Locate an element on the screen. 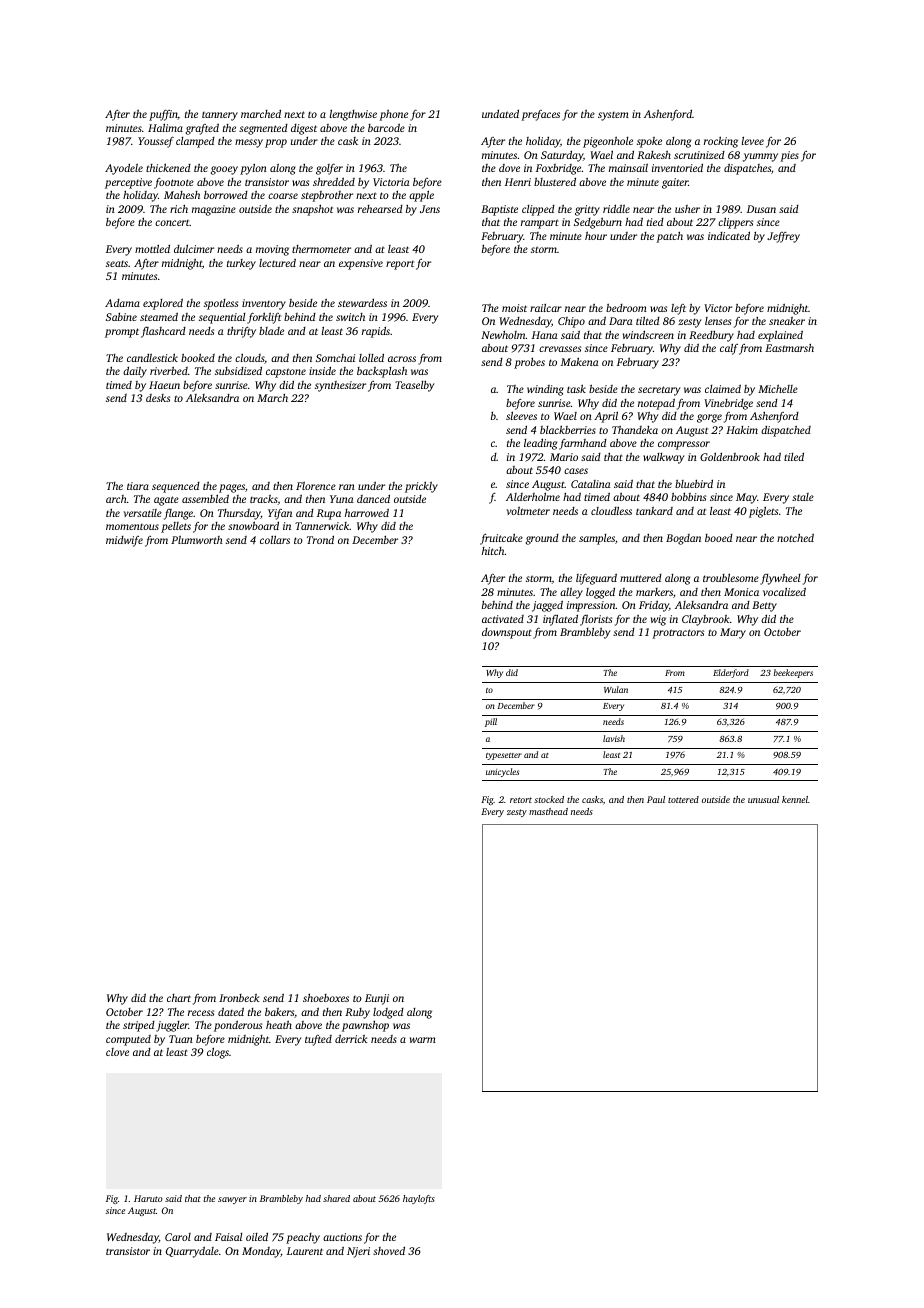 The image size is (924, 1308). kennel is located at coordinates (795, 799).
